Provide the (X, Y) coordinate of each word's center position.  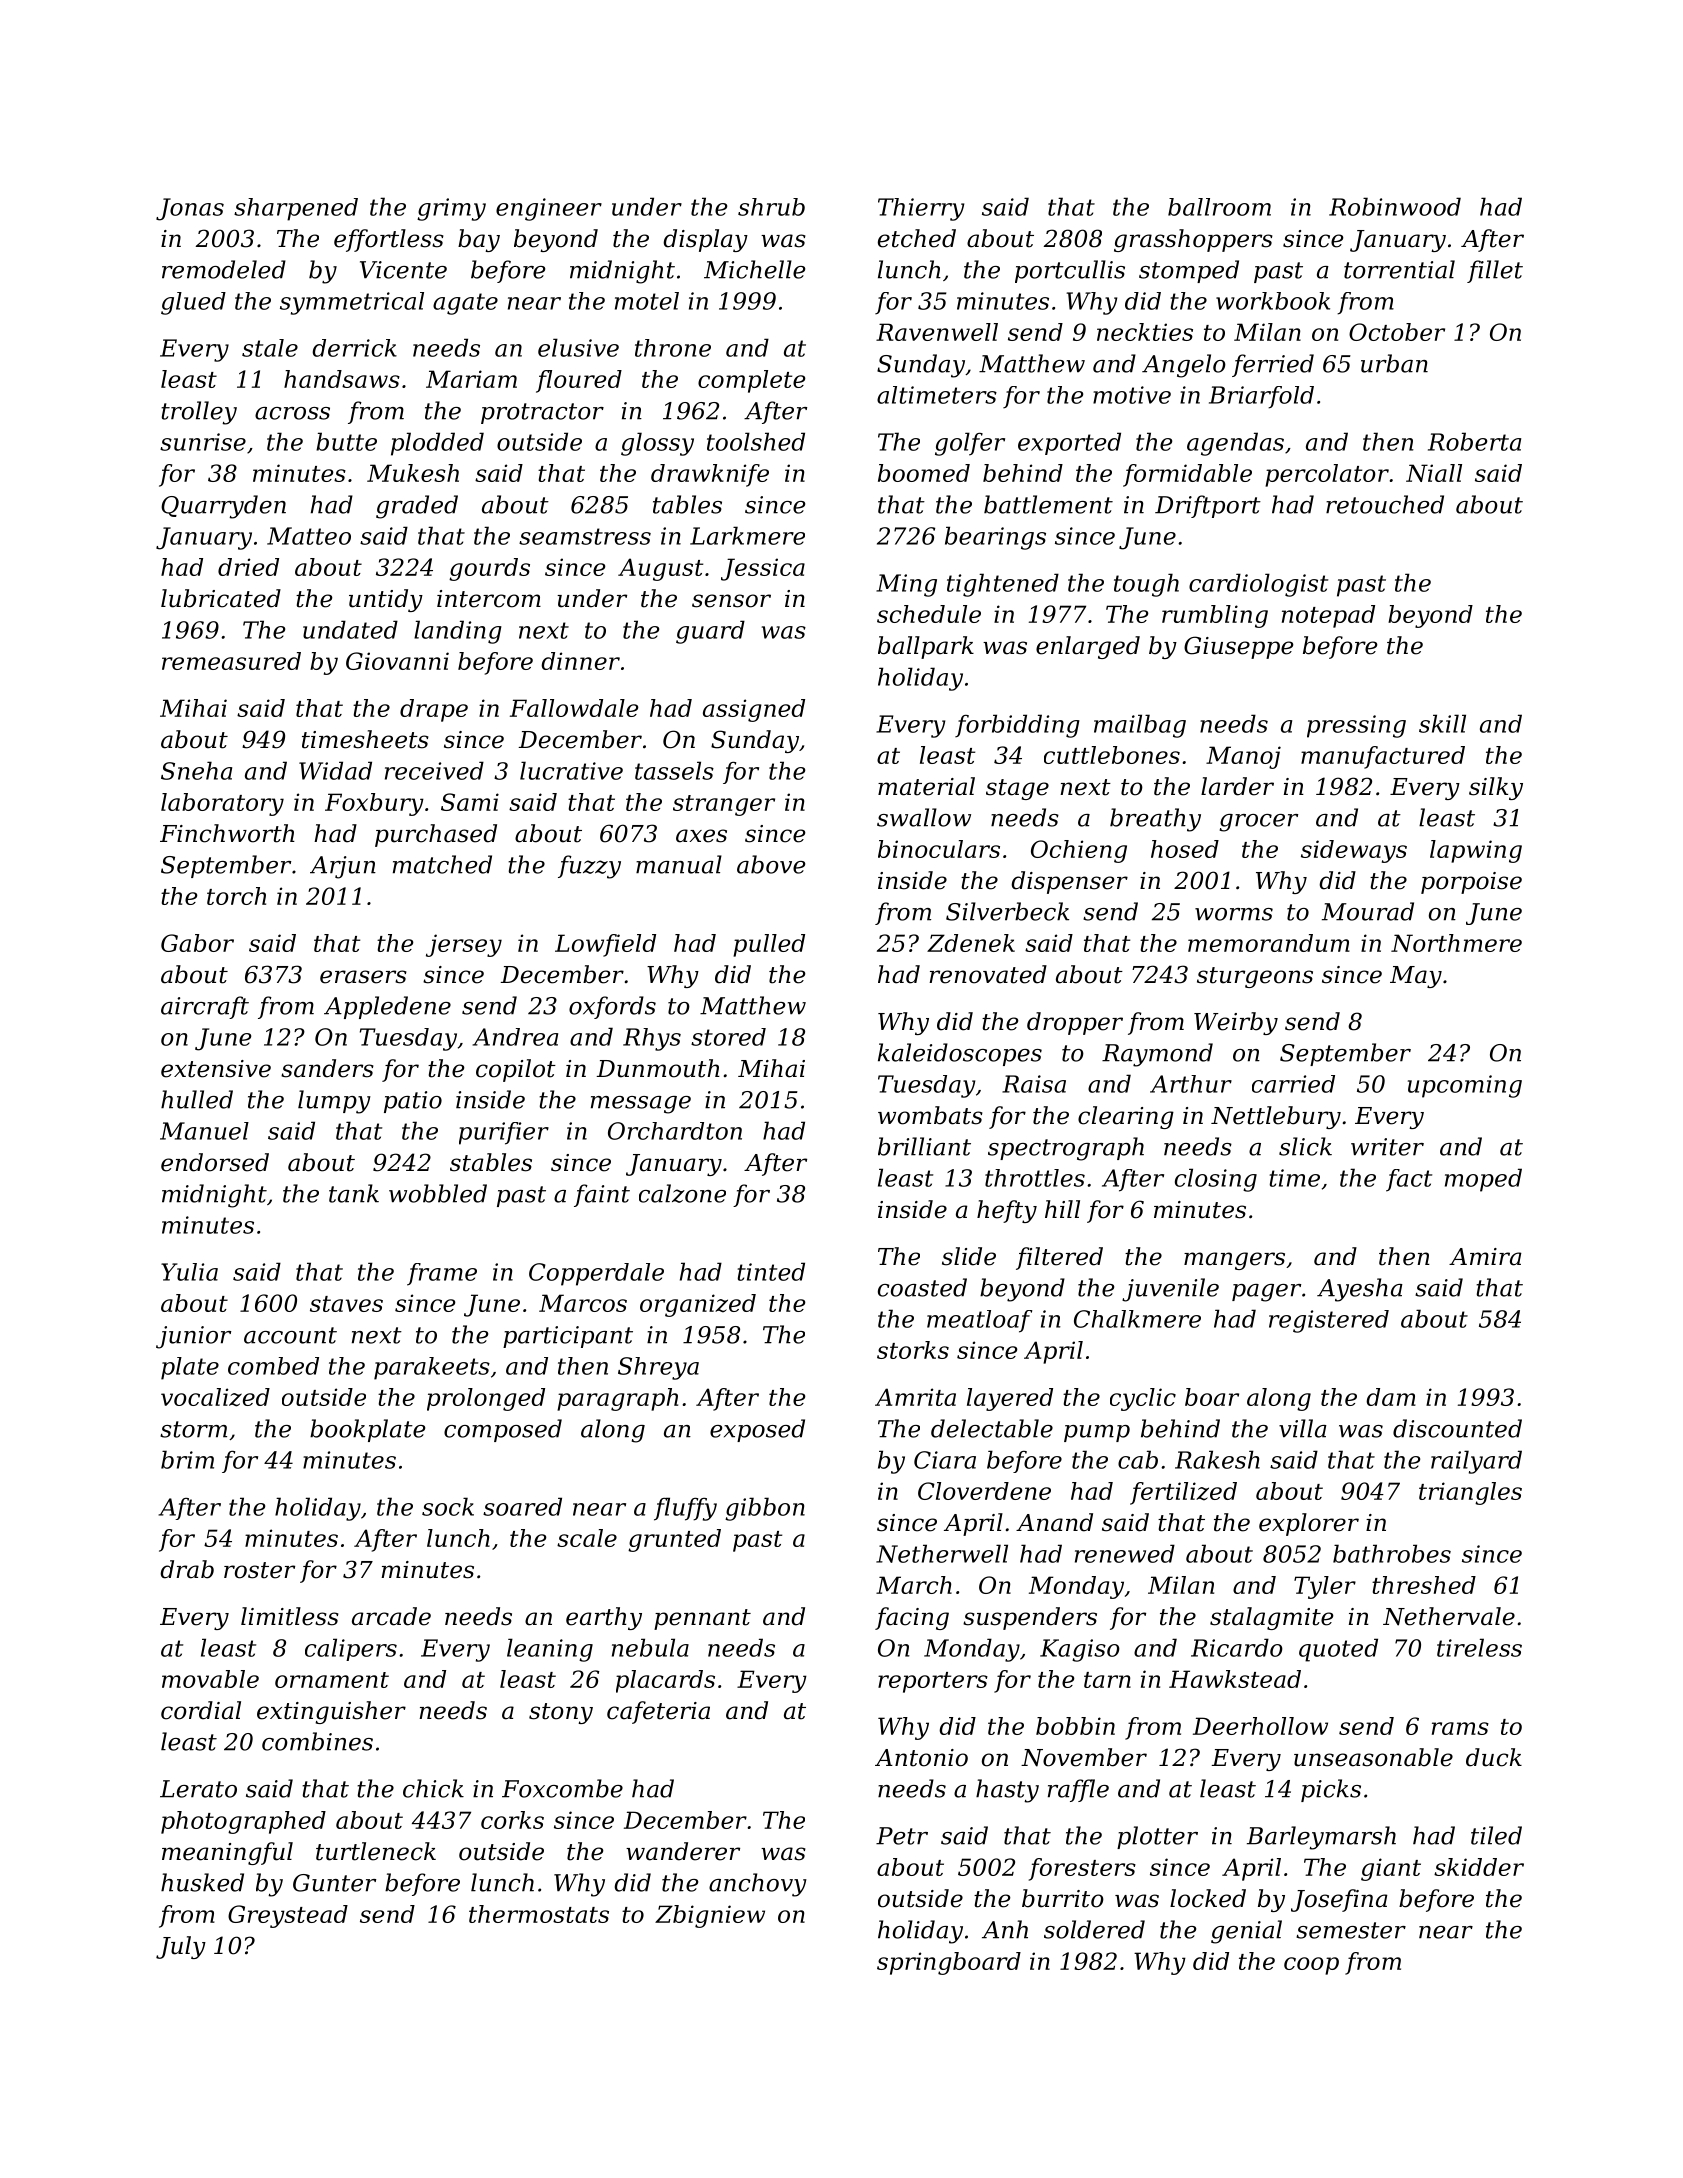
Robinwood (1395, 206)
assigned (754, 710)
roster (259, 1570)
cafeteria (658, 1712)
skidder (1479, 1867)
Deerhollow (1260, 1726)
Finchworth (227, 833)
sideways (1354, 851)
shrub (771, 207)
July (181, 1947)
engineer (549, 209)
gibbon (765, 1509)
